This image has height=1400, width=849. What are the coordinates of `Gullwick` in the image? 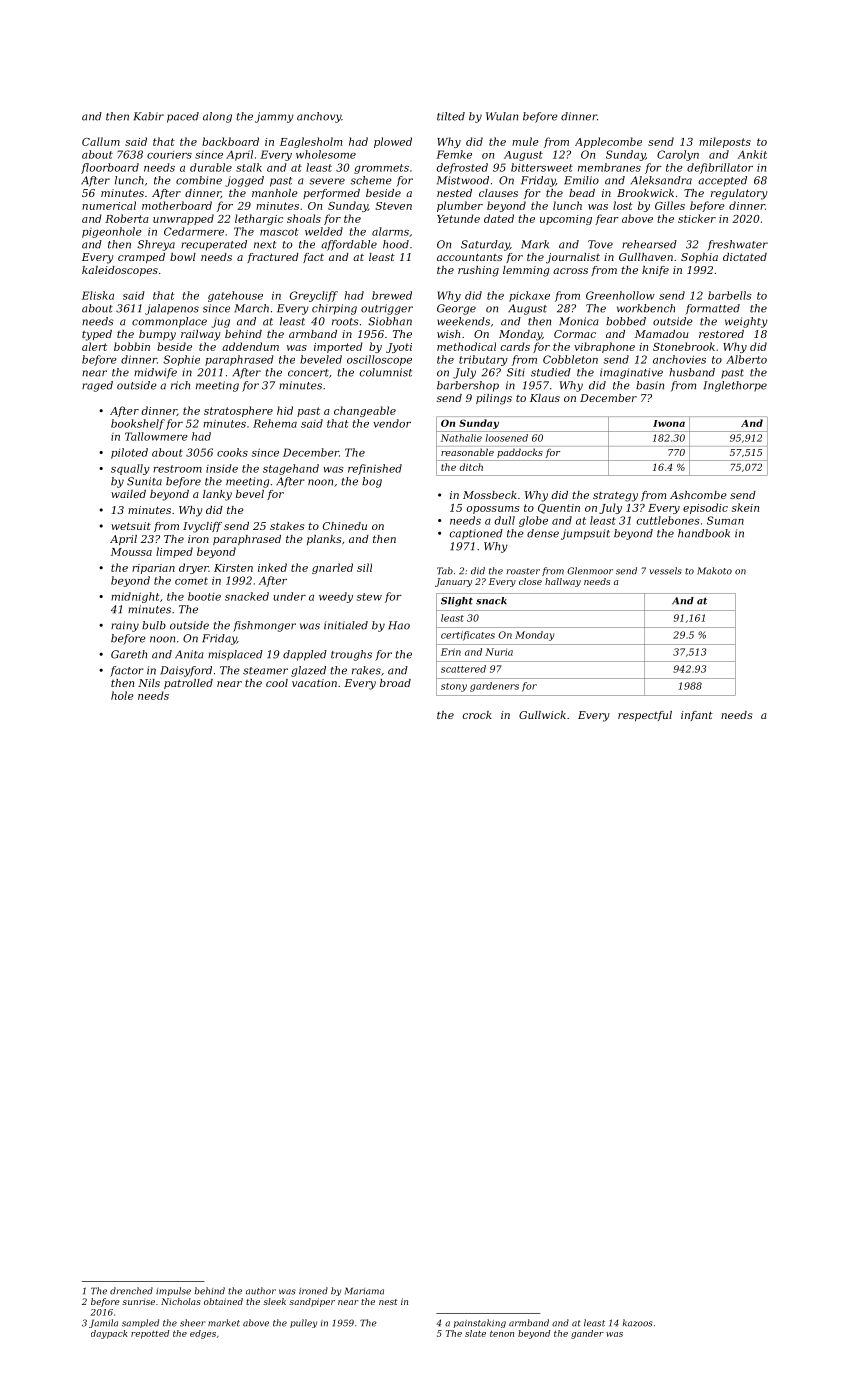 It's located at (542, 715).
